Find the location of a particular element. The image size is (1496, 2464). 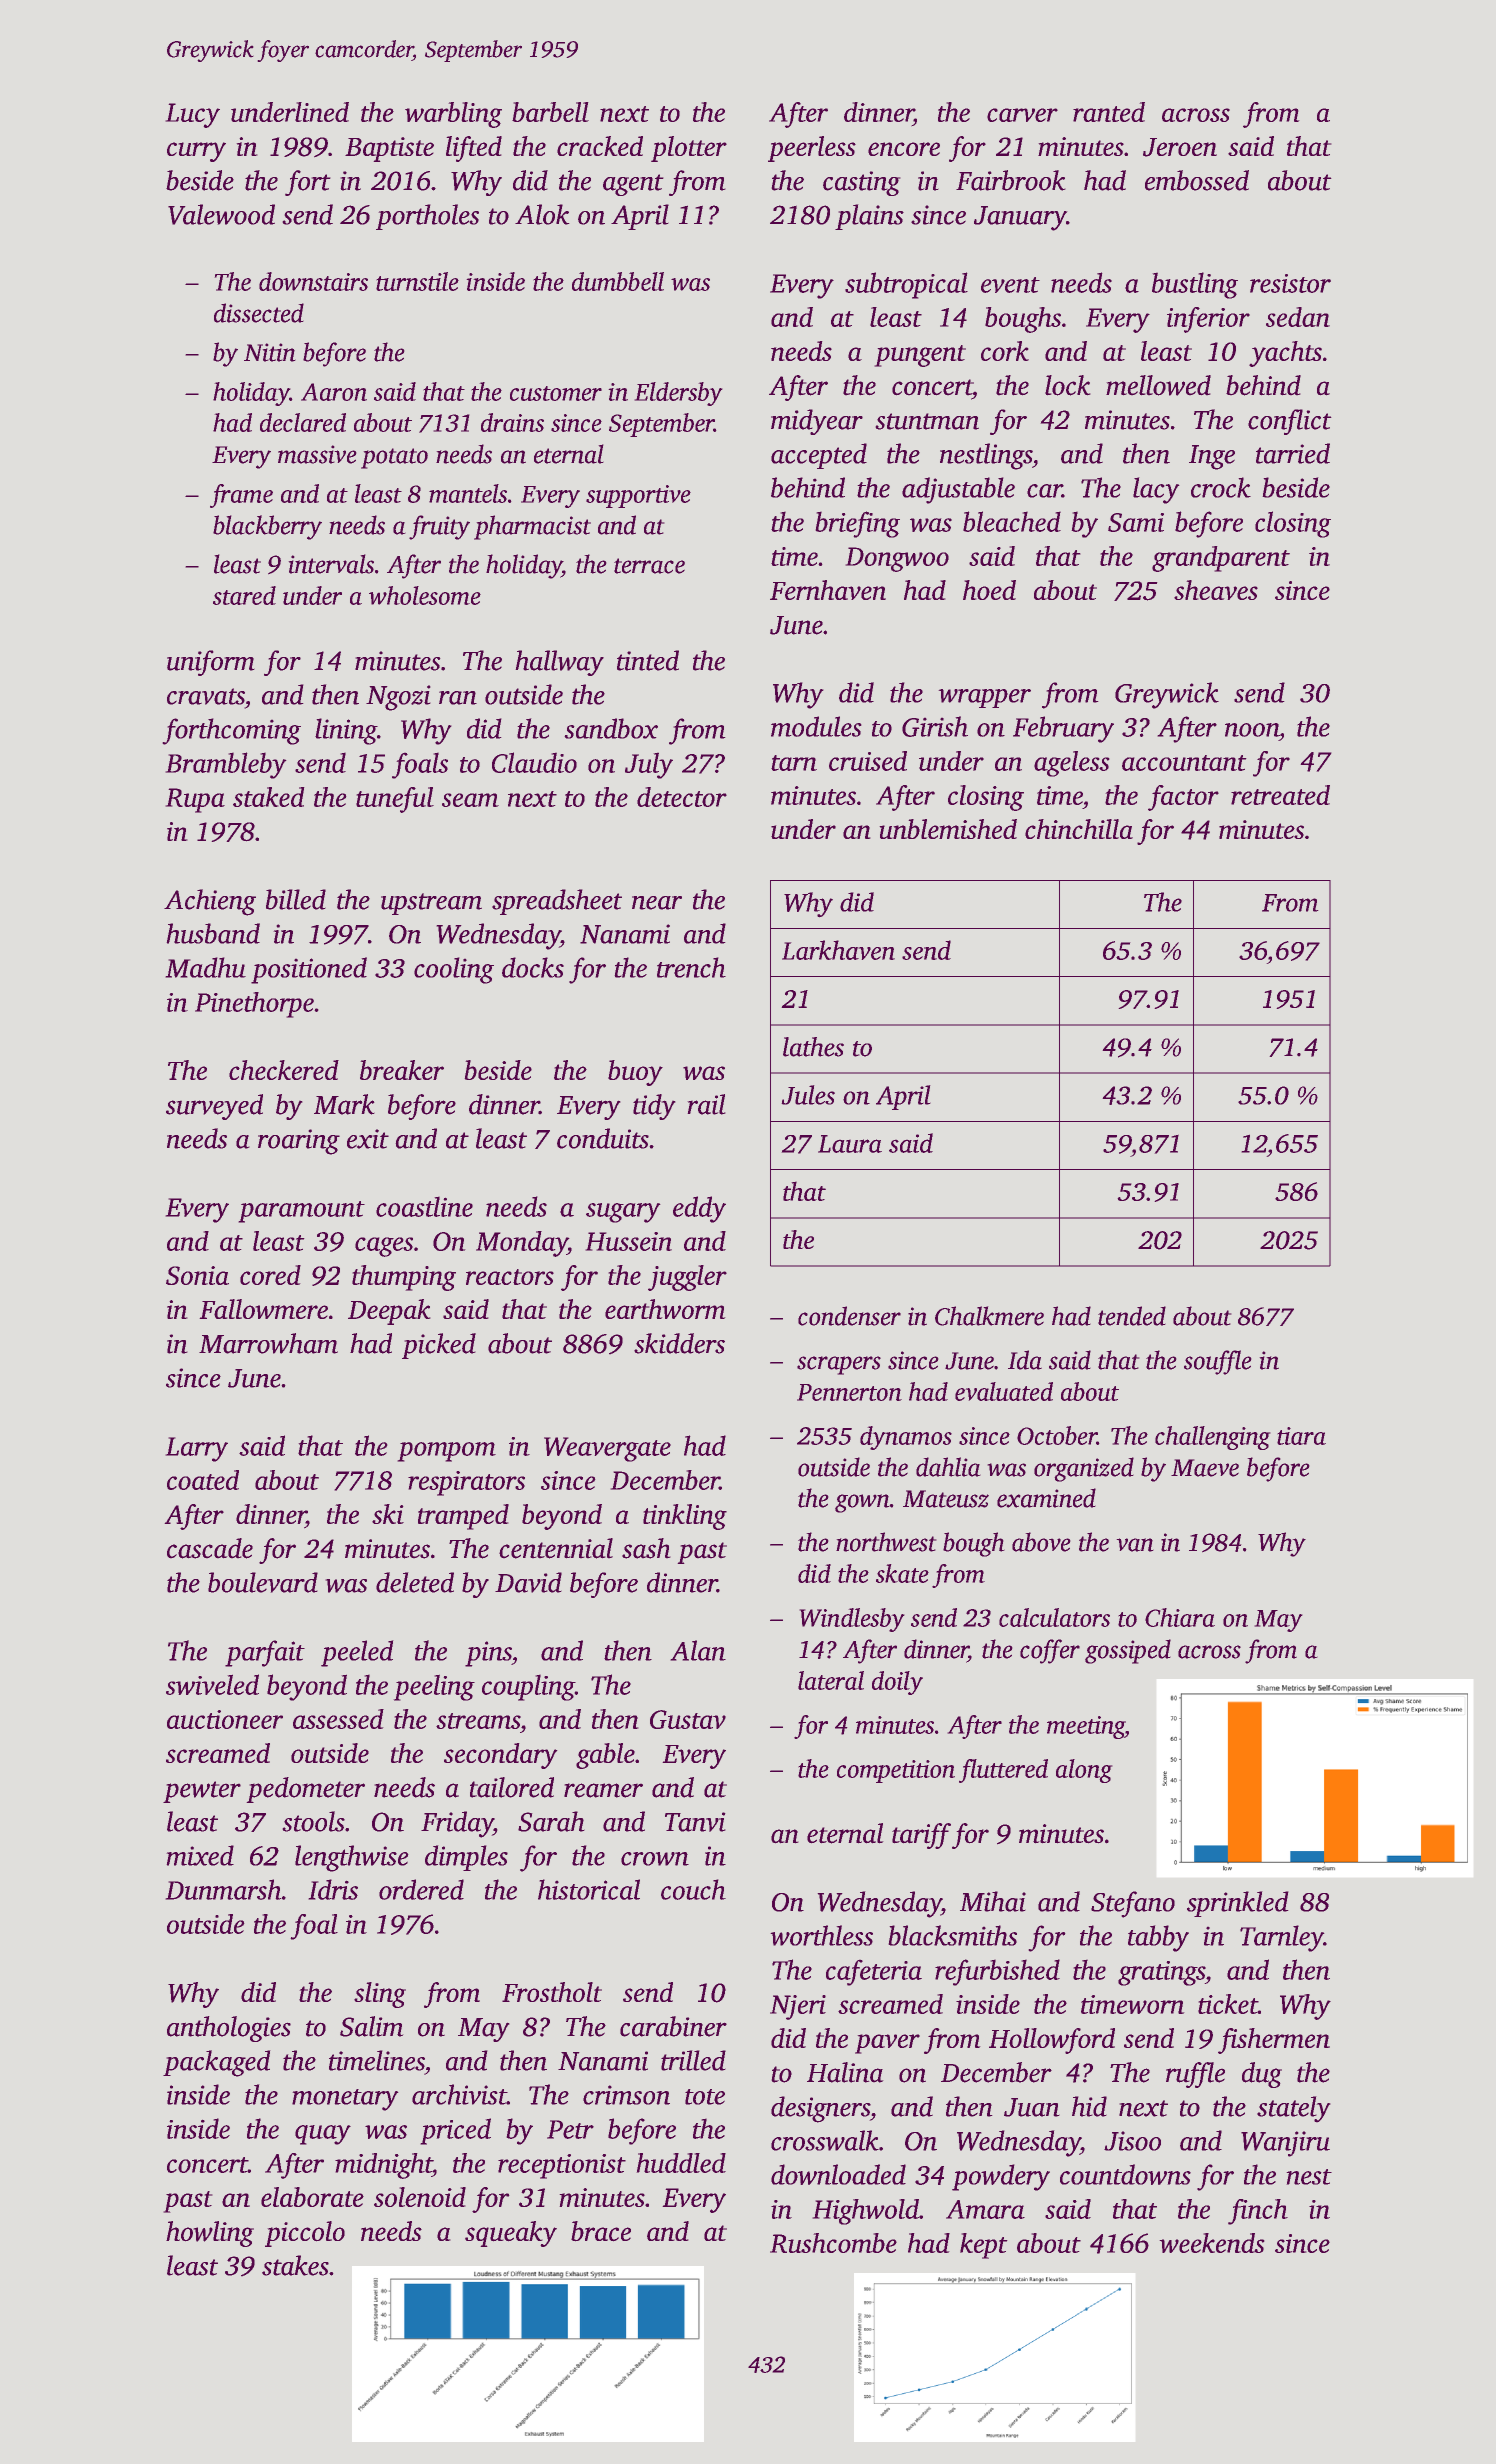

peerless is located at coordinates (812, 149).
